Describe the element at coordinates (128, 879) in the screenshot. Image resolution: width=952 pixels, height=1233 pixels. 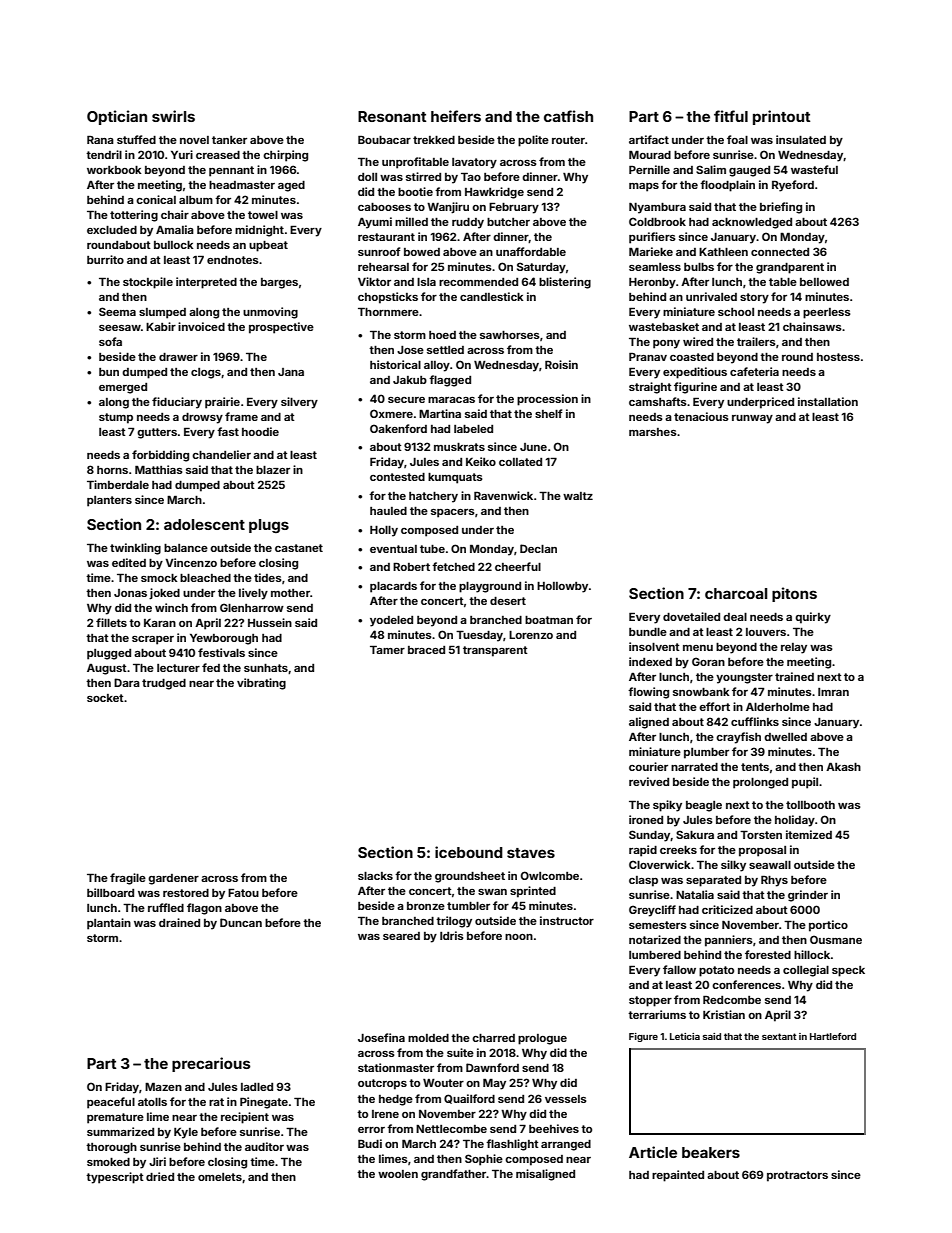
I see `fragile` at that location.
